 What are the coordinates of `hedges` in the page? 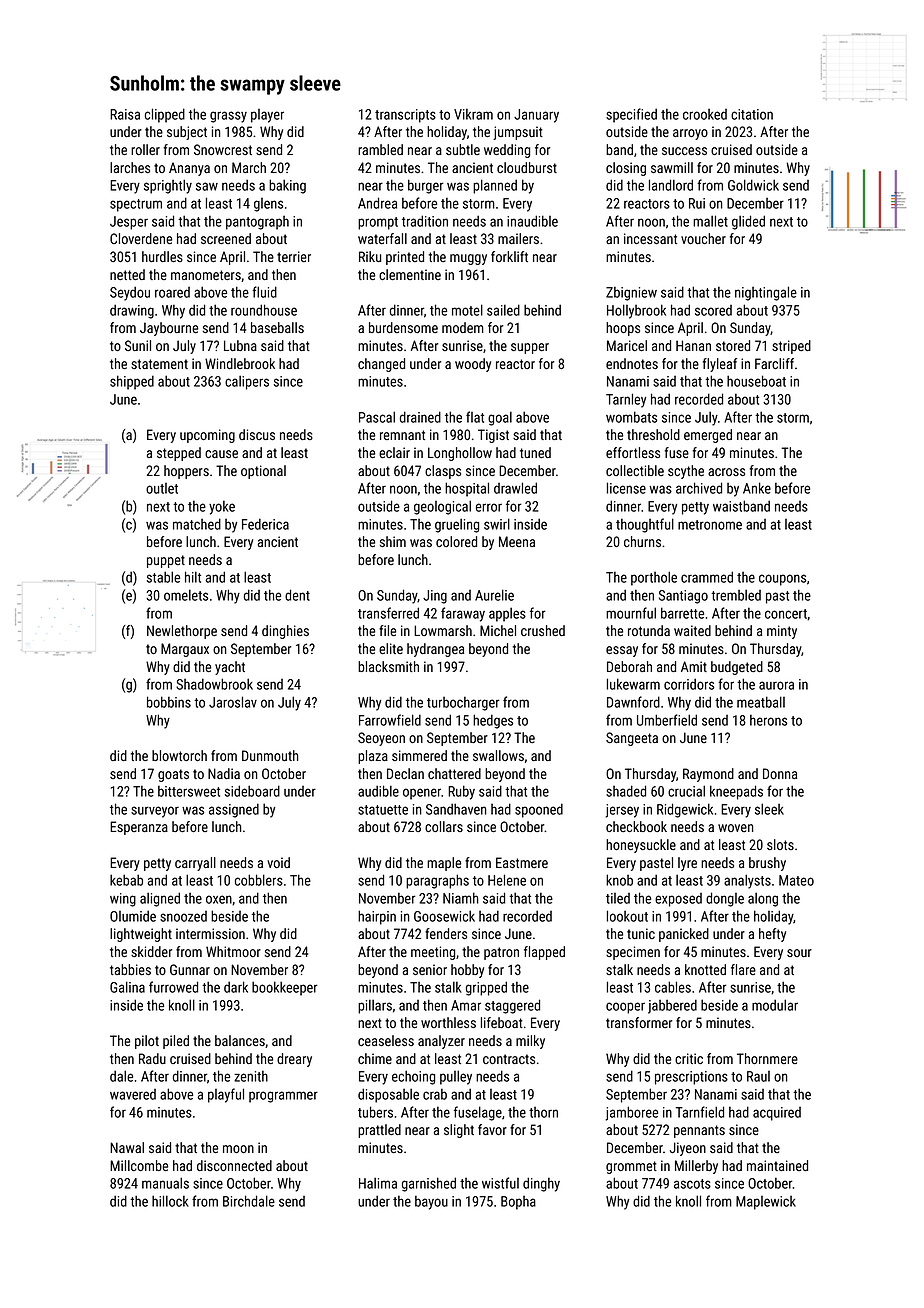 It's located at (493, 721).
